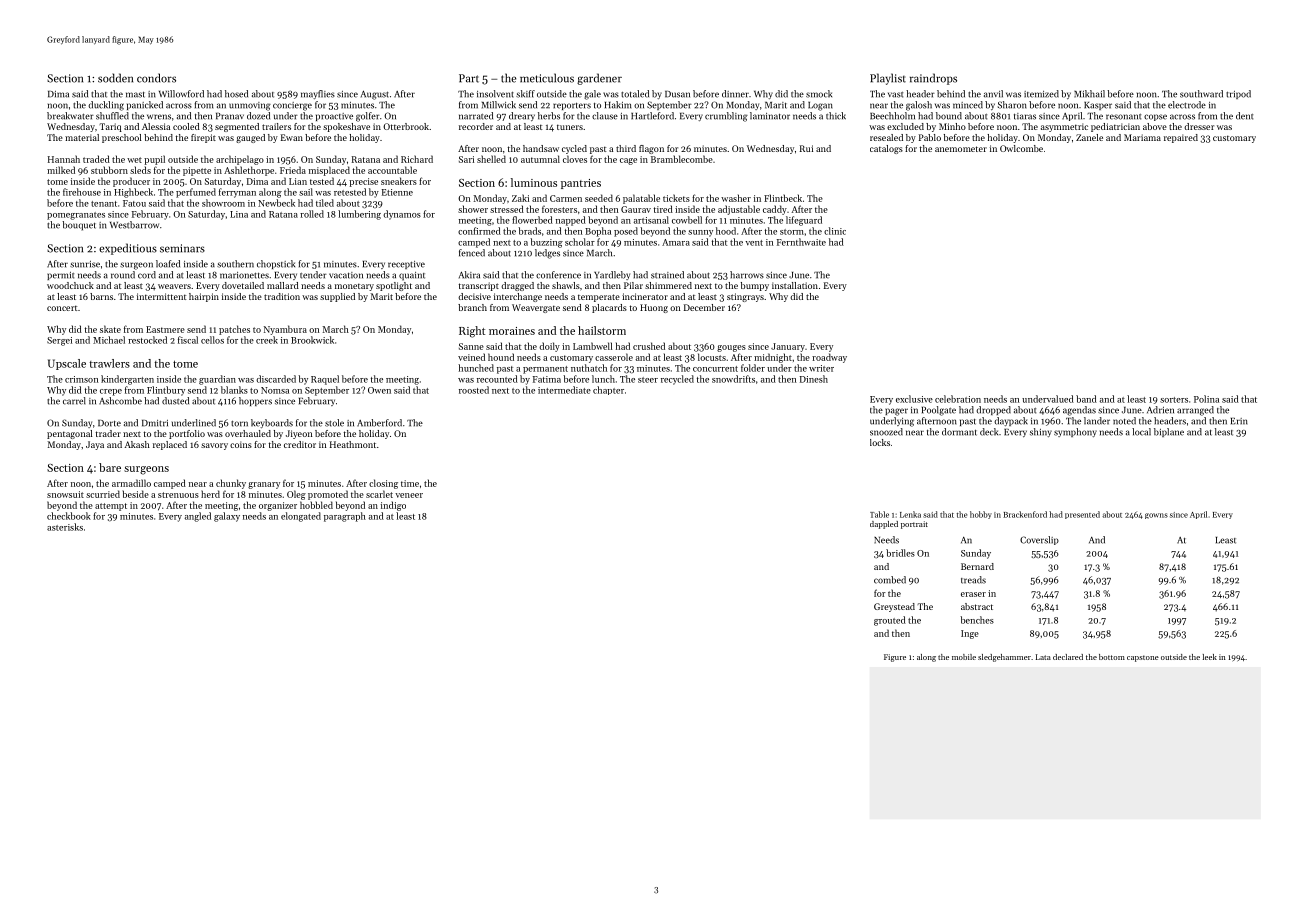  Describe the element at coordinates (1064, 127) in the screenshot. I see `asymmetric` at that location.
